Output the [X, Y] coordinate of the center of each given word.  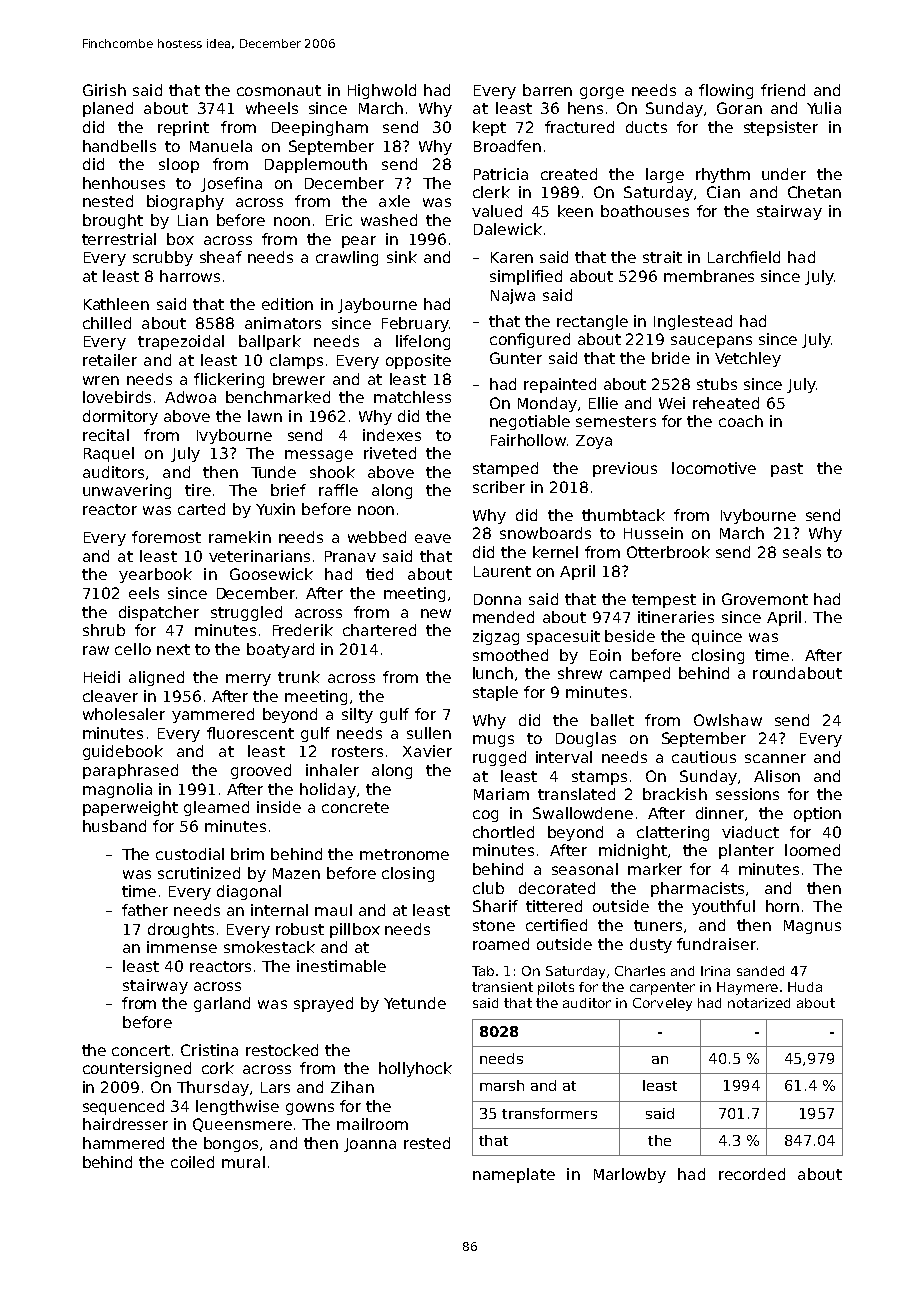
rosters [357, 751]
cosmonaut [279, 90]
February [415, 324]
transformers [549, 1113]
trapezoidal [181, 342]
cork [218, 1068]
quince [717, 637]
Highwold [382, 91]
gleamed [216, 808]
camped [640, 674]
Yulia [824, 108]
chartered [379, 630]
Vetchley [748, 359]
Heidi [102, 677]
